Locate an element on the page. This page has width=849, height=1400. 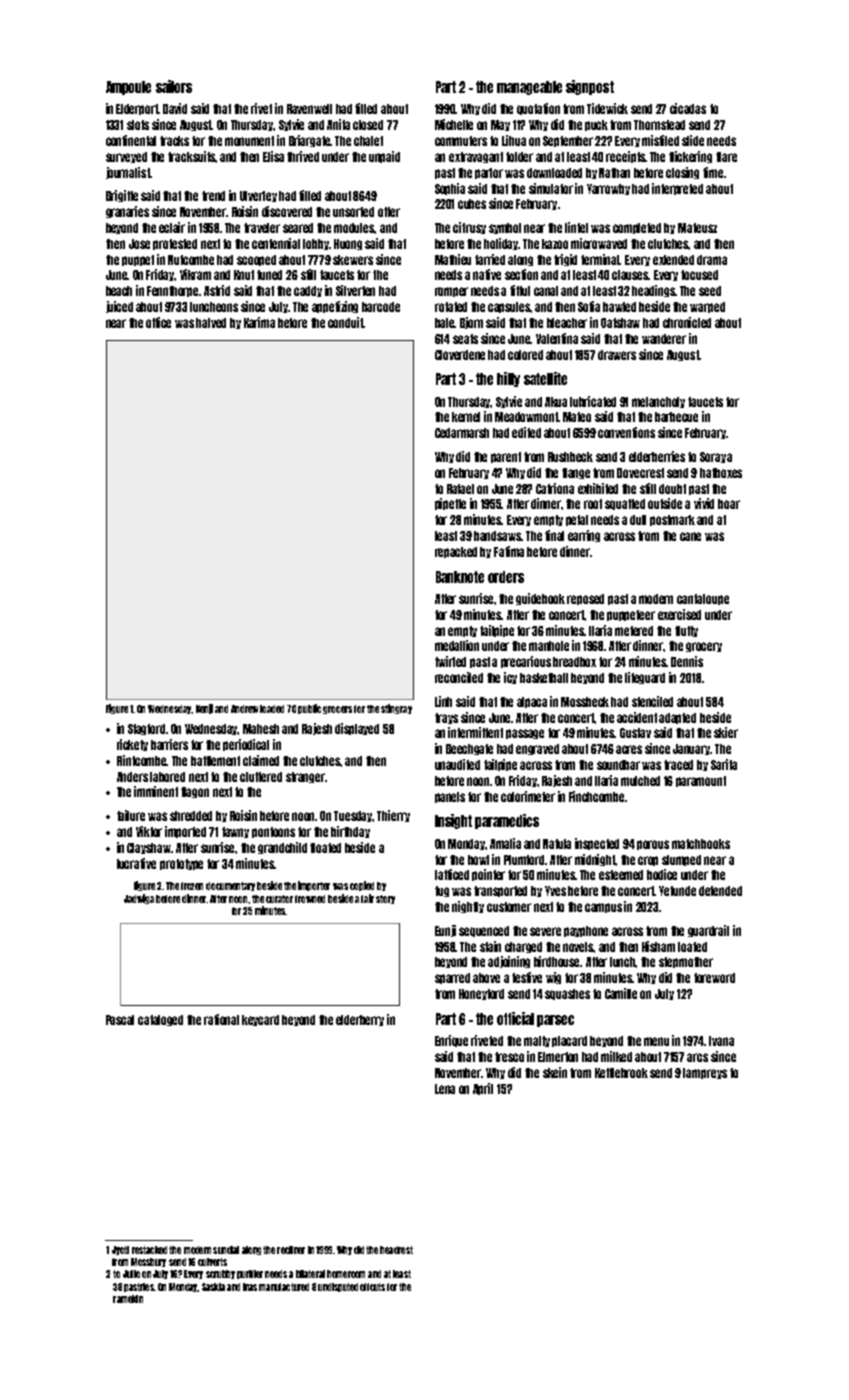
Karima is located at coordinates (259, 322).
